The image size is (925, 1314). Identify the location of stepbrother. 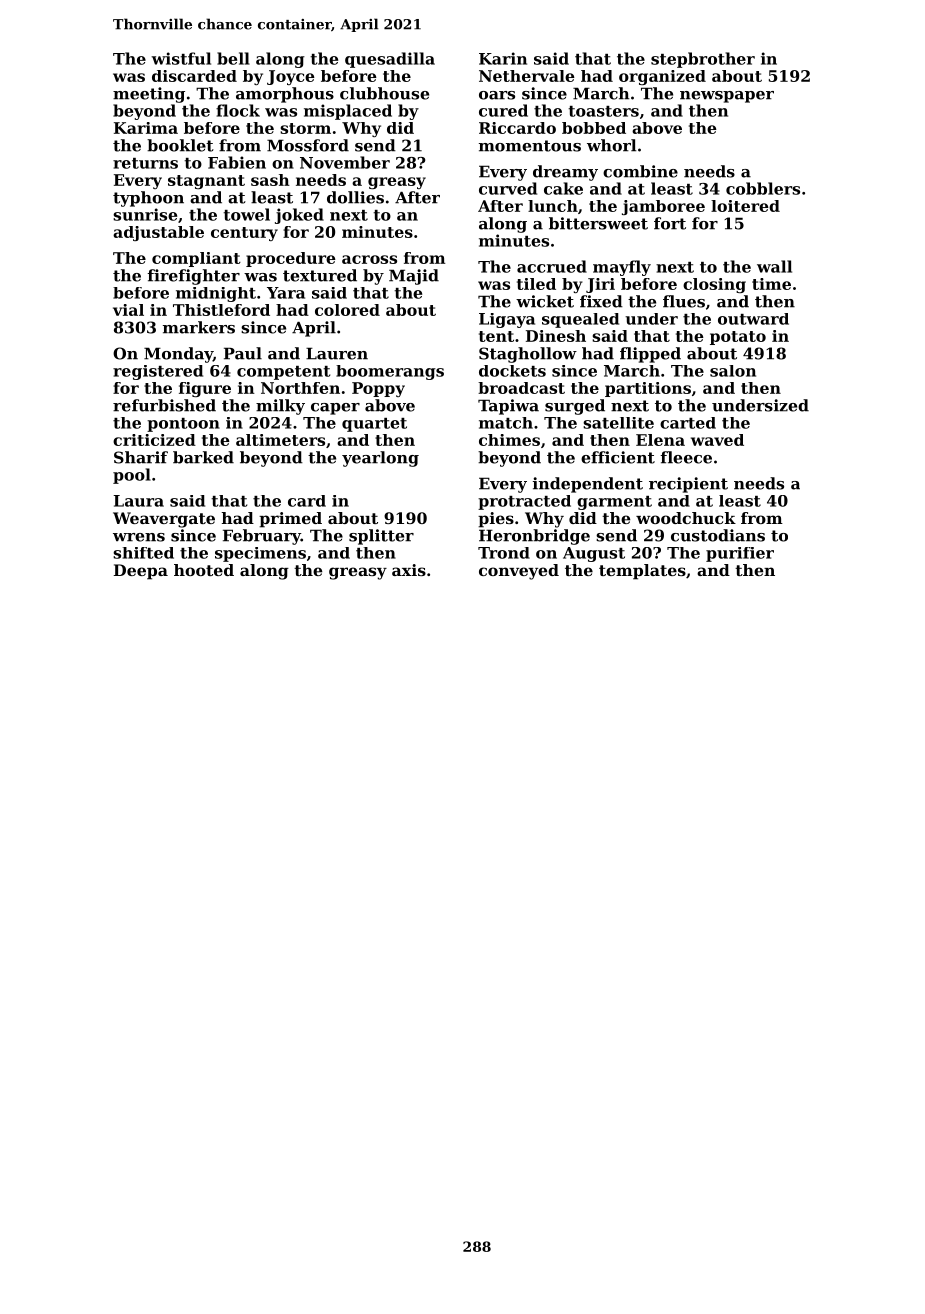
(703, 60).
